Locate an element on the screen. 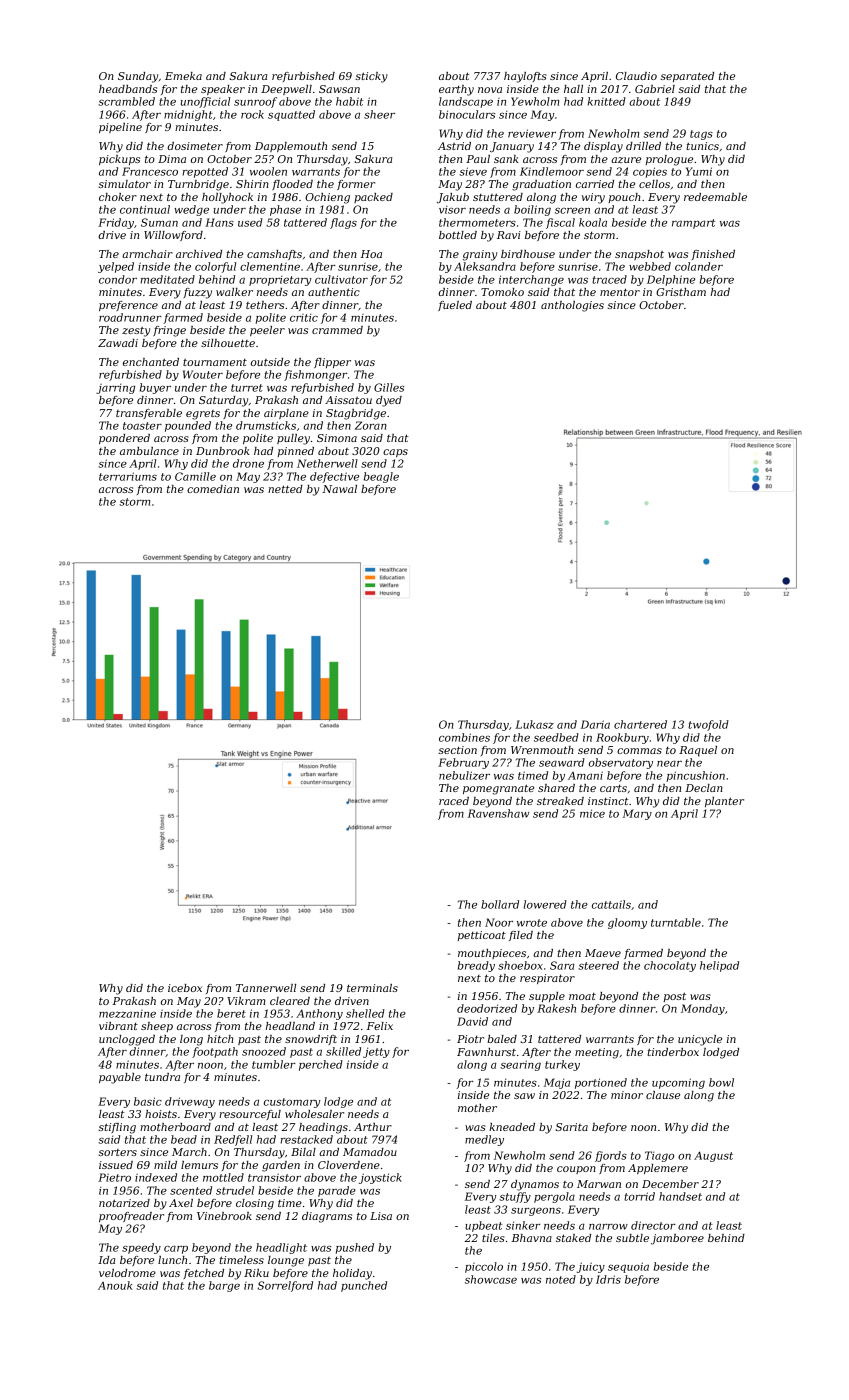 This screenshot has width=849, height=1400. earthy is located at coordinates (456, 90).
